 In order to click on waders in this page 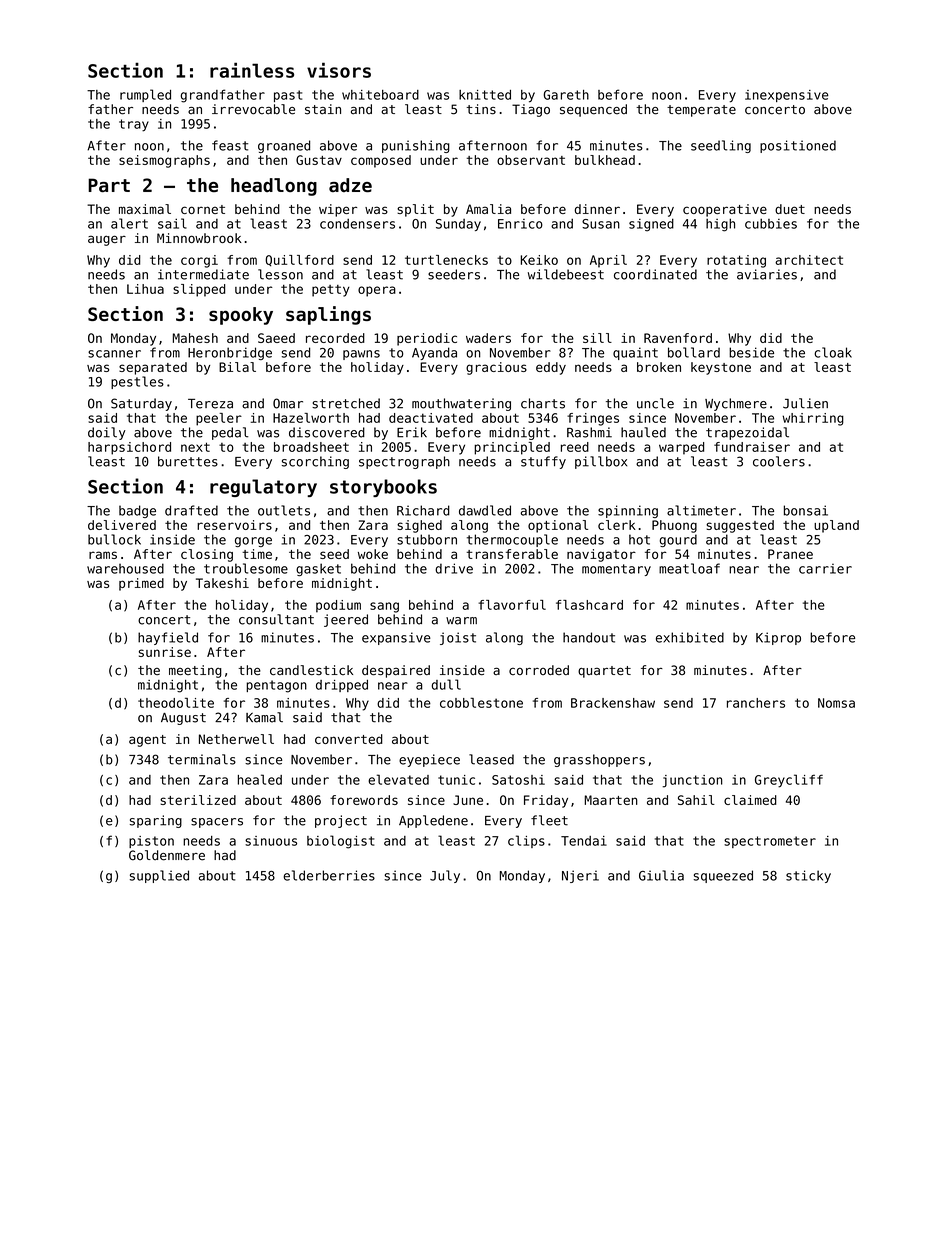, I will do `click(488, 338)`.
